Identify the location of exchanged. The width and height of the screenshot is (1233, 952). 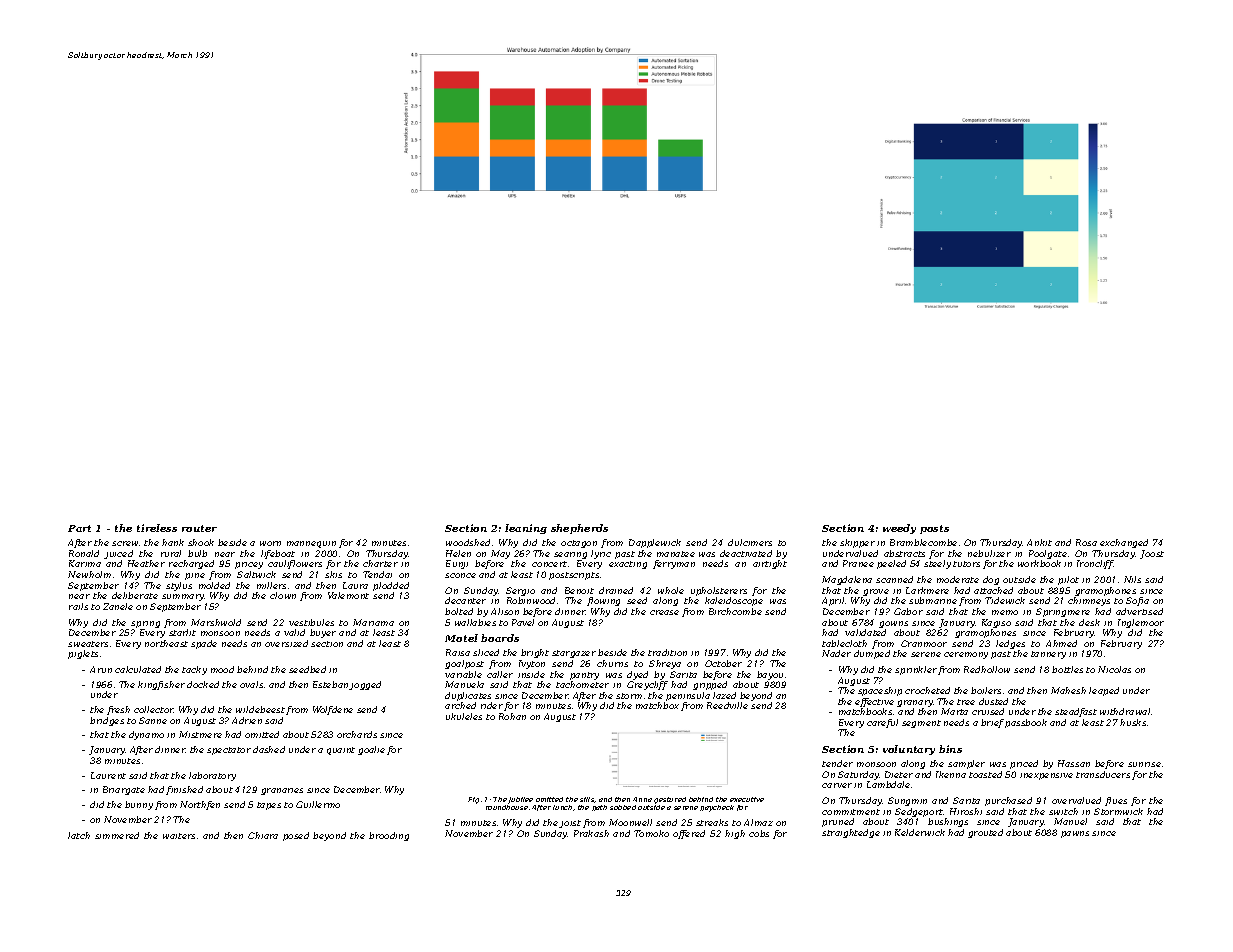
(1124, 543).
